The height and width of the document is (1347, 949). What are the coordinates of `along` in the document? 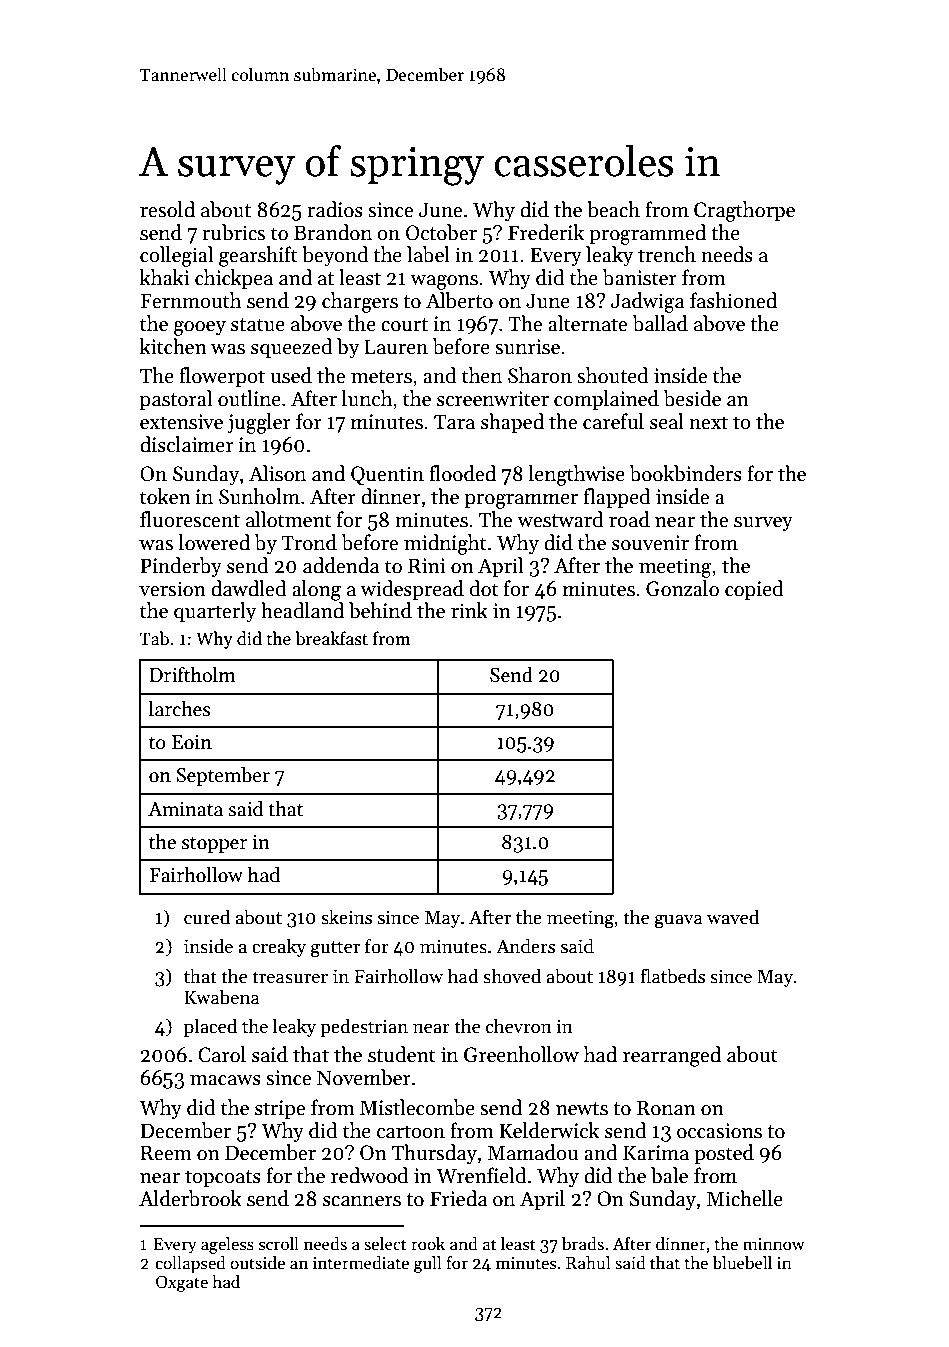 It's located at (316, 590).
